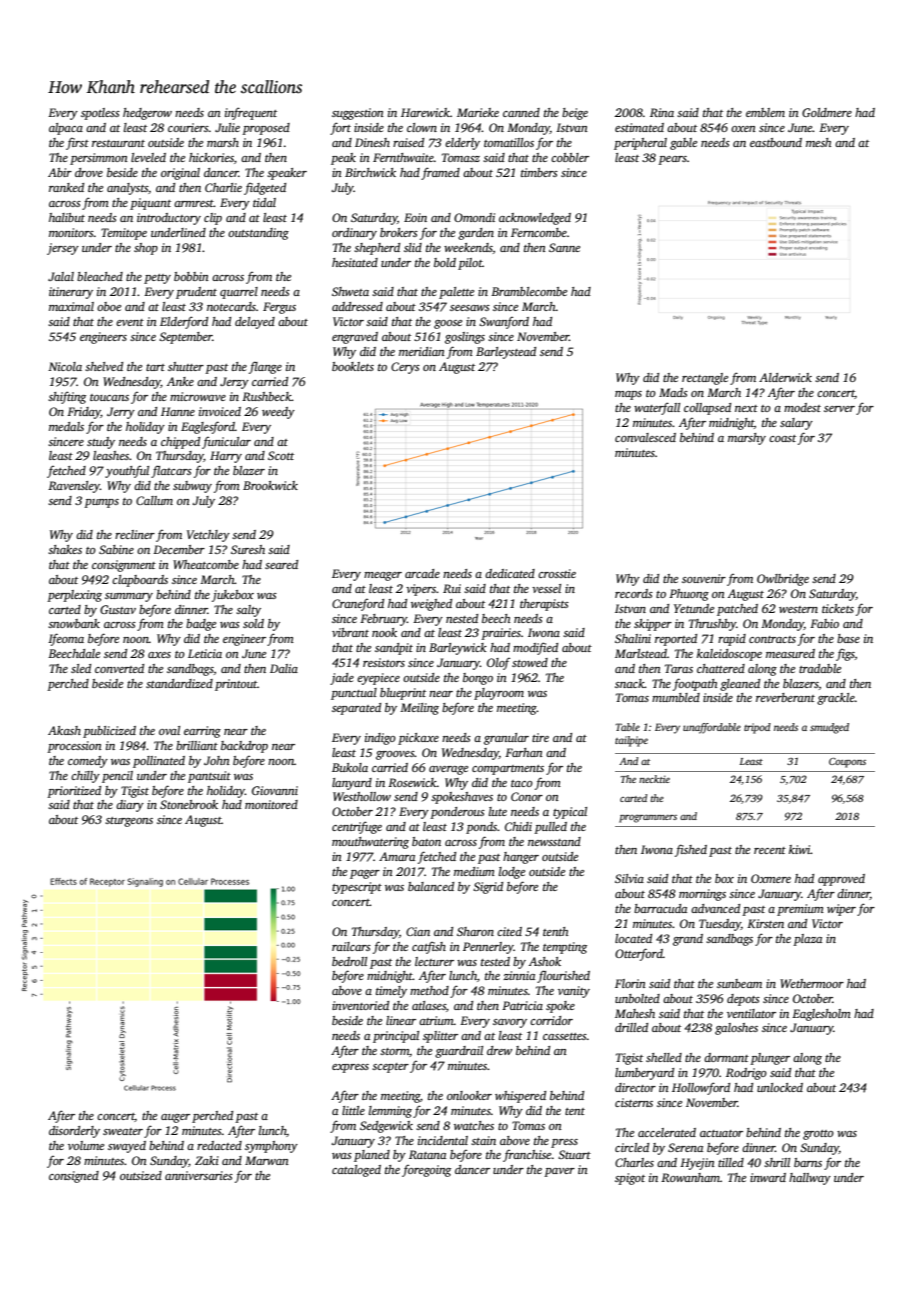 The image size is (924, 1308). I want to click on tripod, so click(757, 728).
